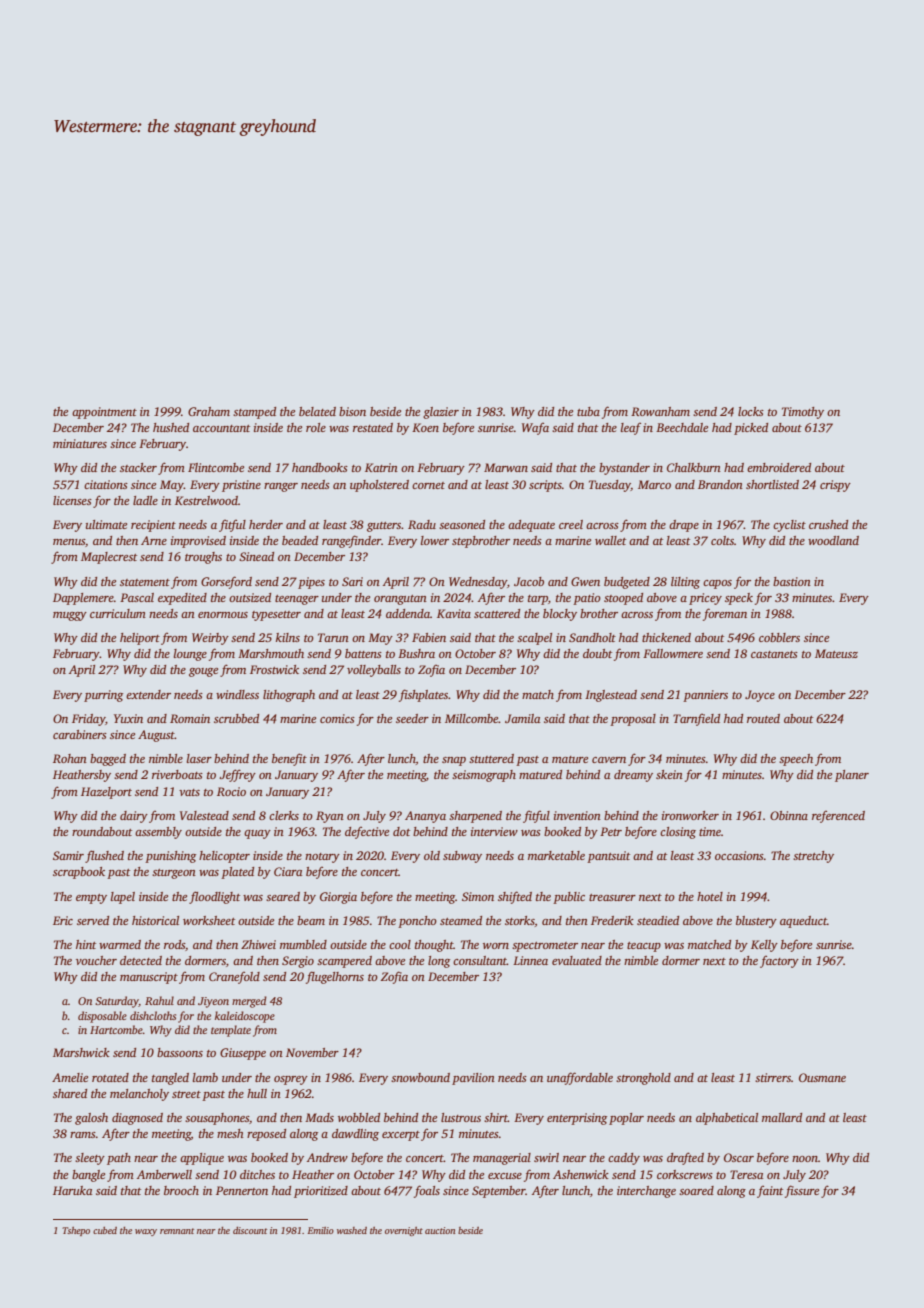  I want to click on lounge, so click(190, 655).
